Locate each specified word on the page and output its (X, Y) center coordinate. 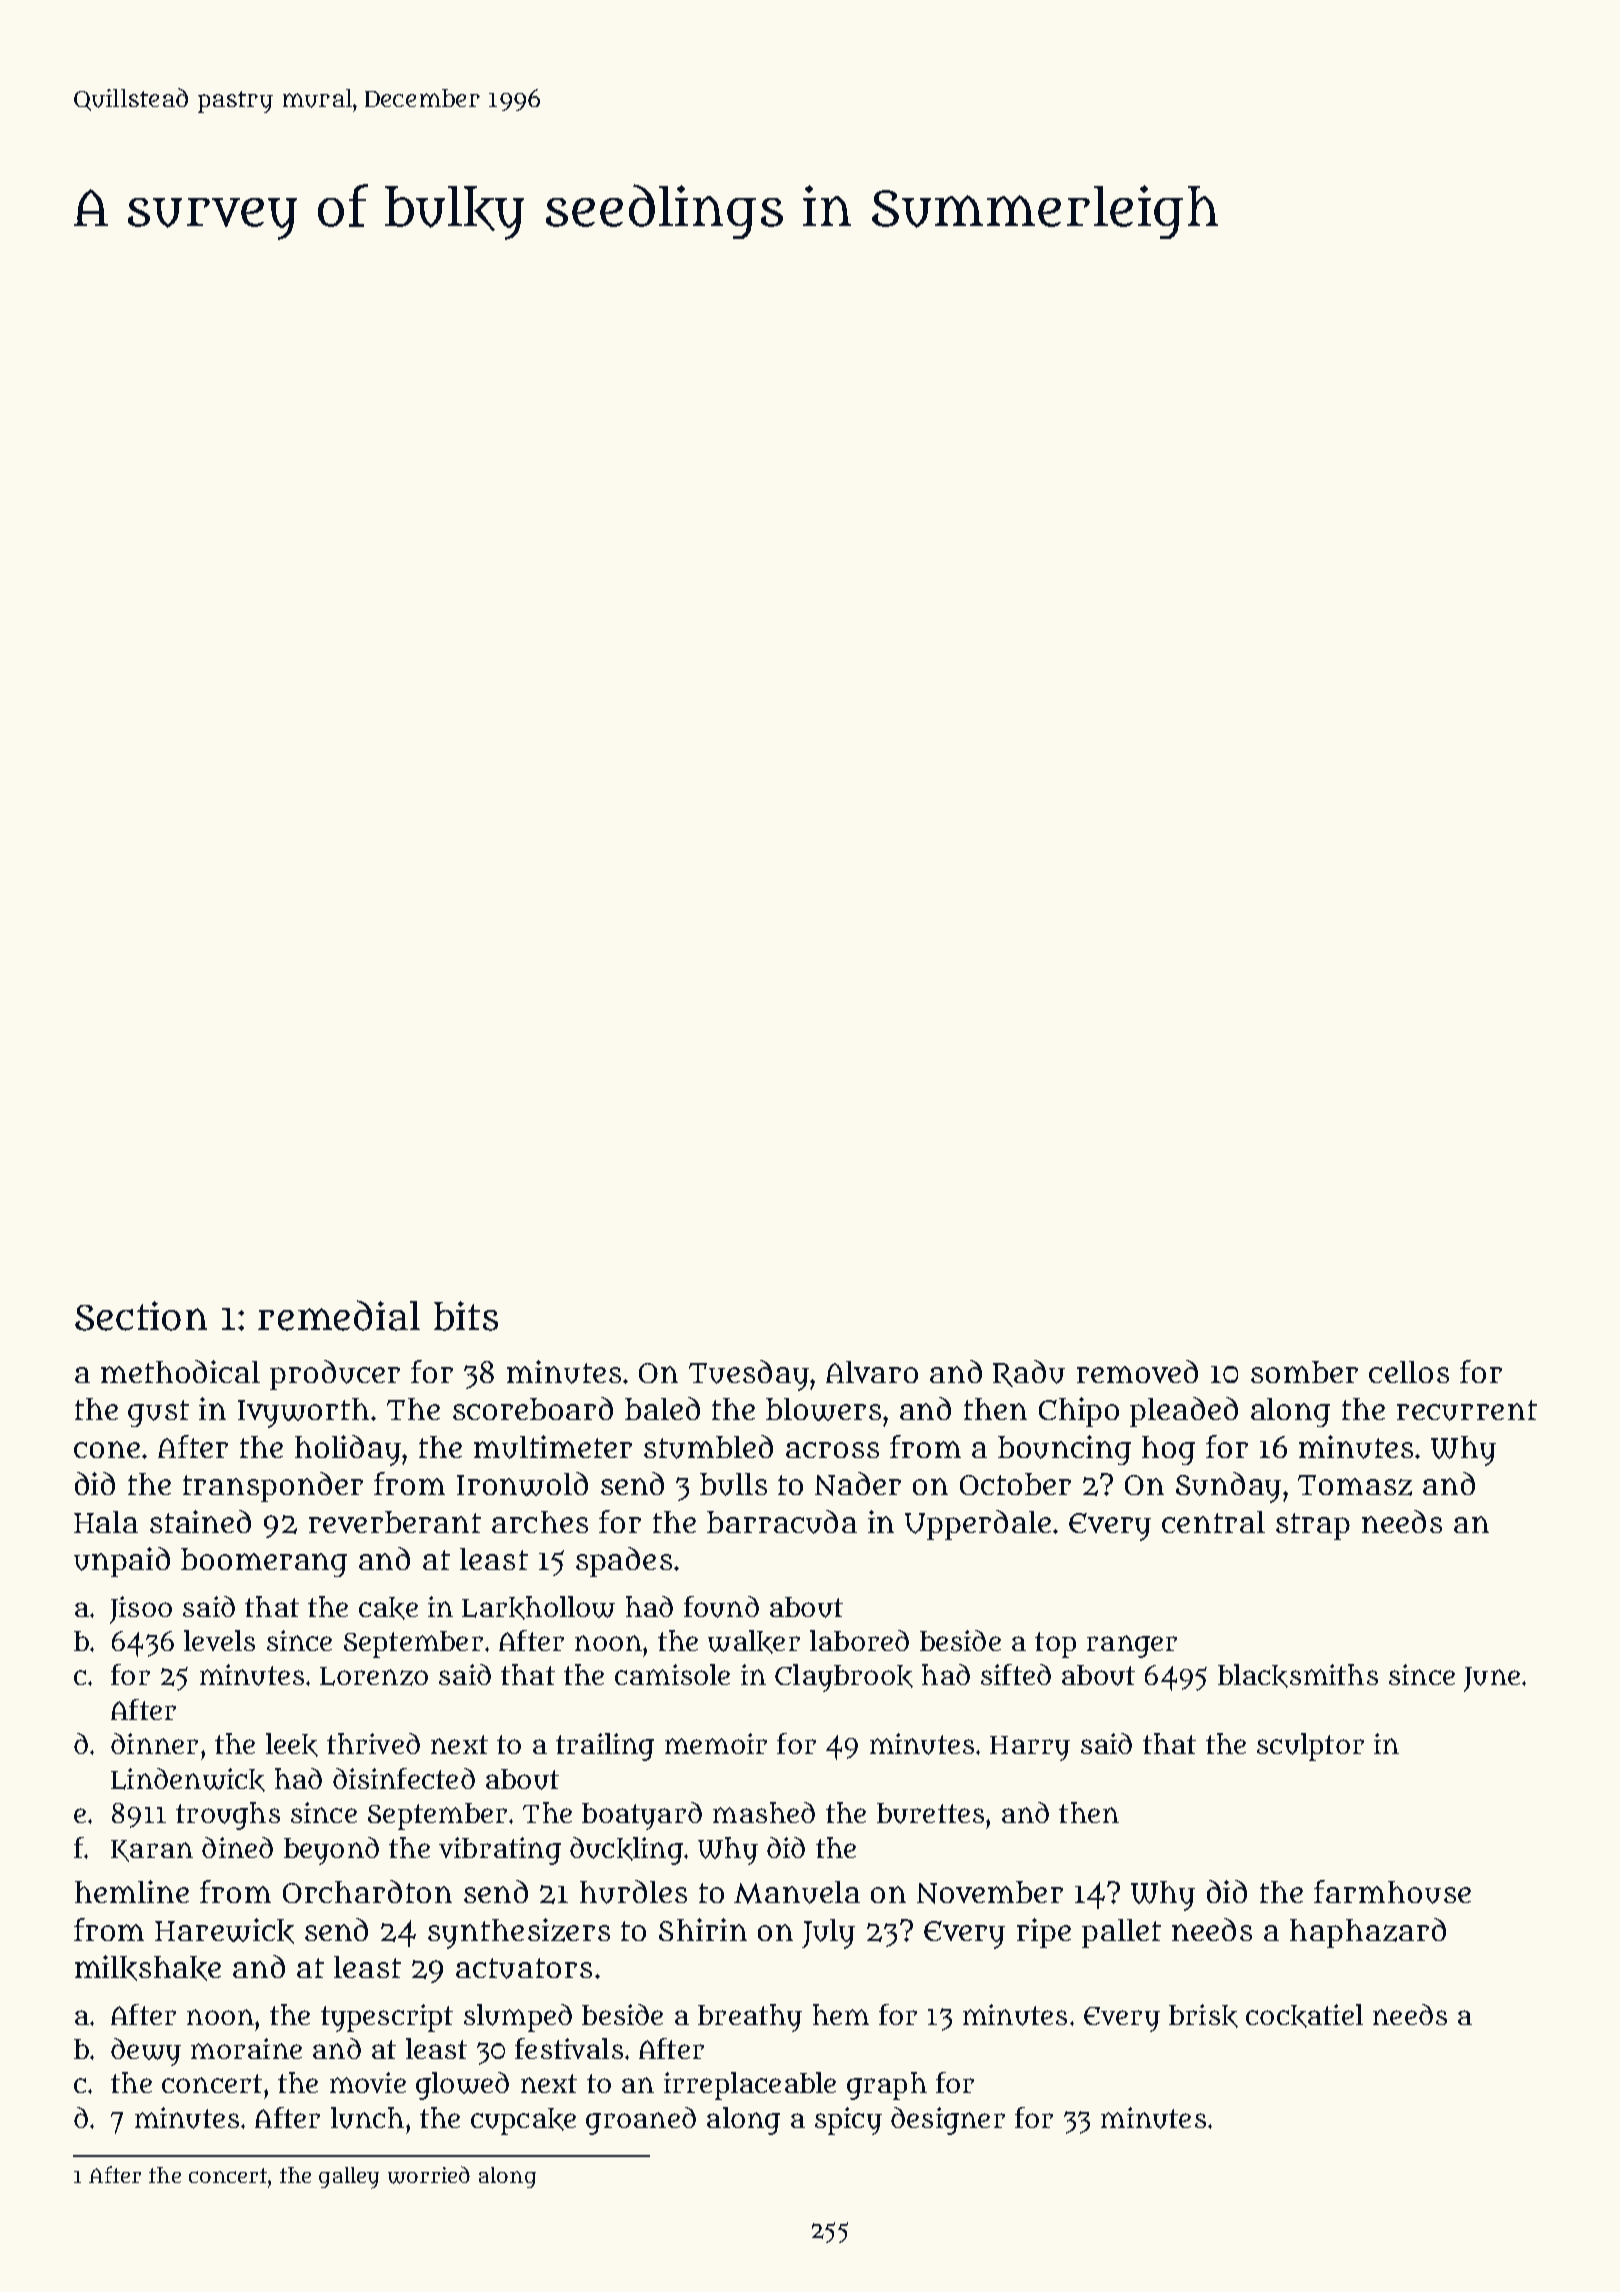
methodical (180, 1371)
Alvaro (872, 1372)
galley (349, 2178)
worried (429, 2175)
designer (948, 2121)
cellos (1409, 1372)
